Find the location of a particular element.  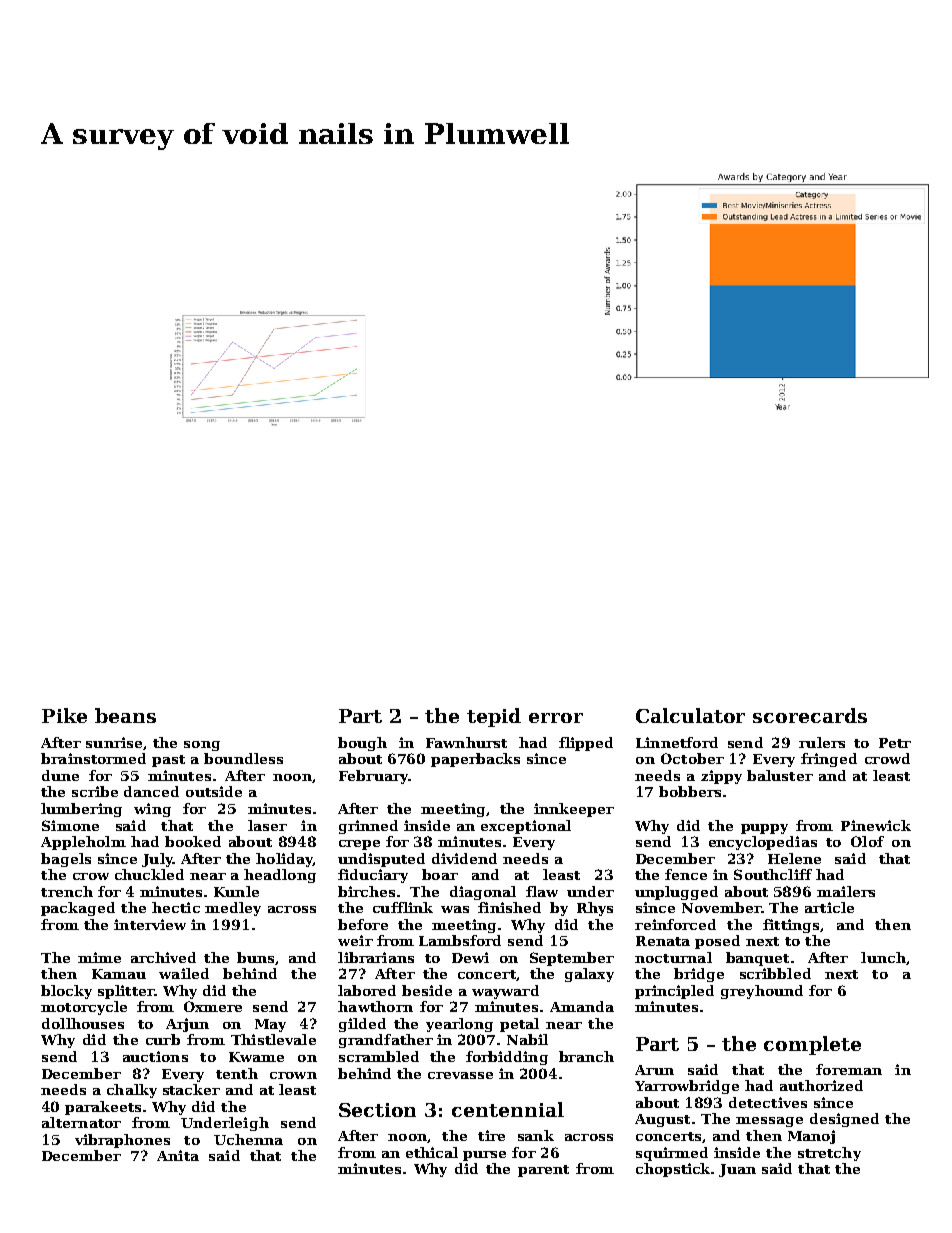

tenth is located at coordinates (237, 1073).
